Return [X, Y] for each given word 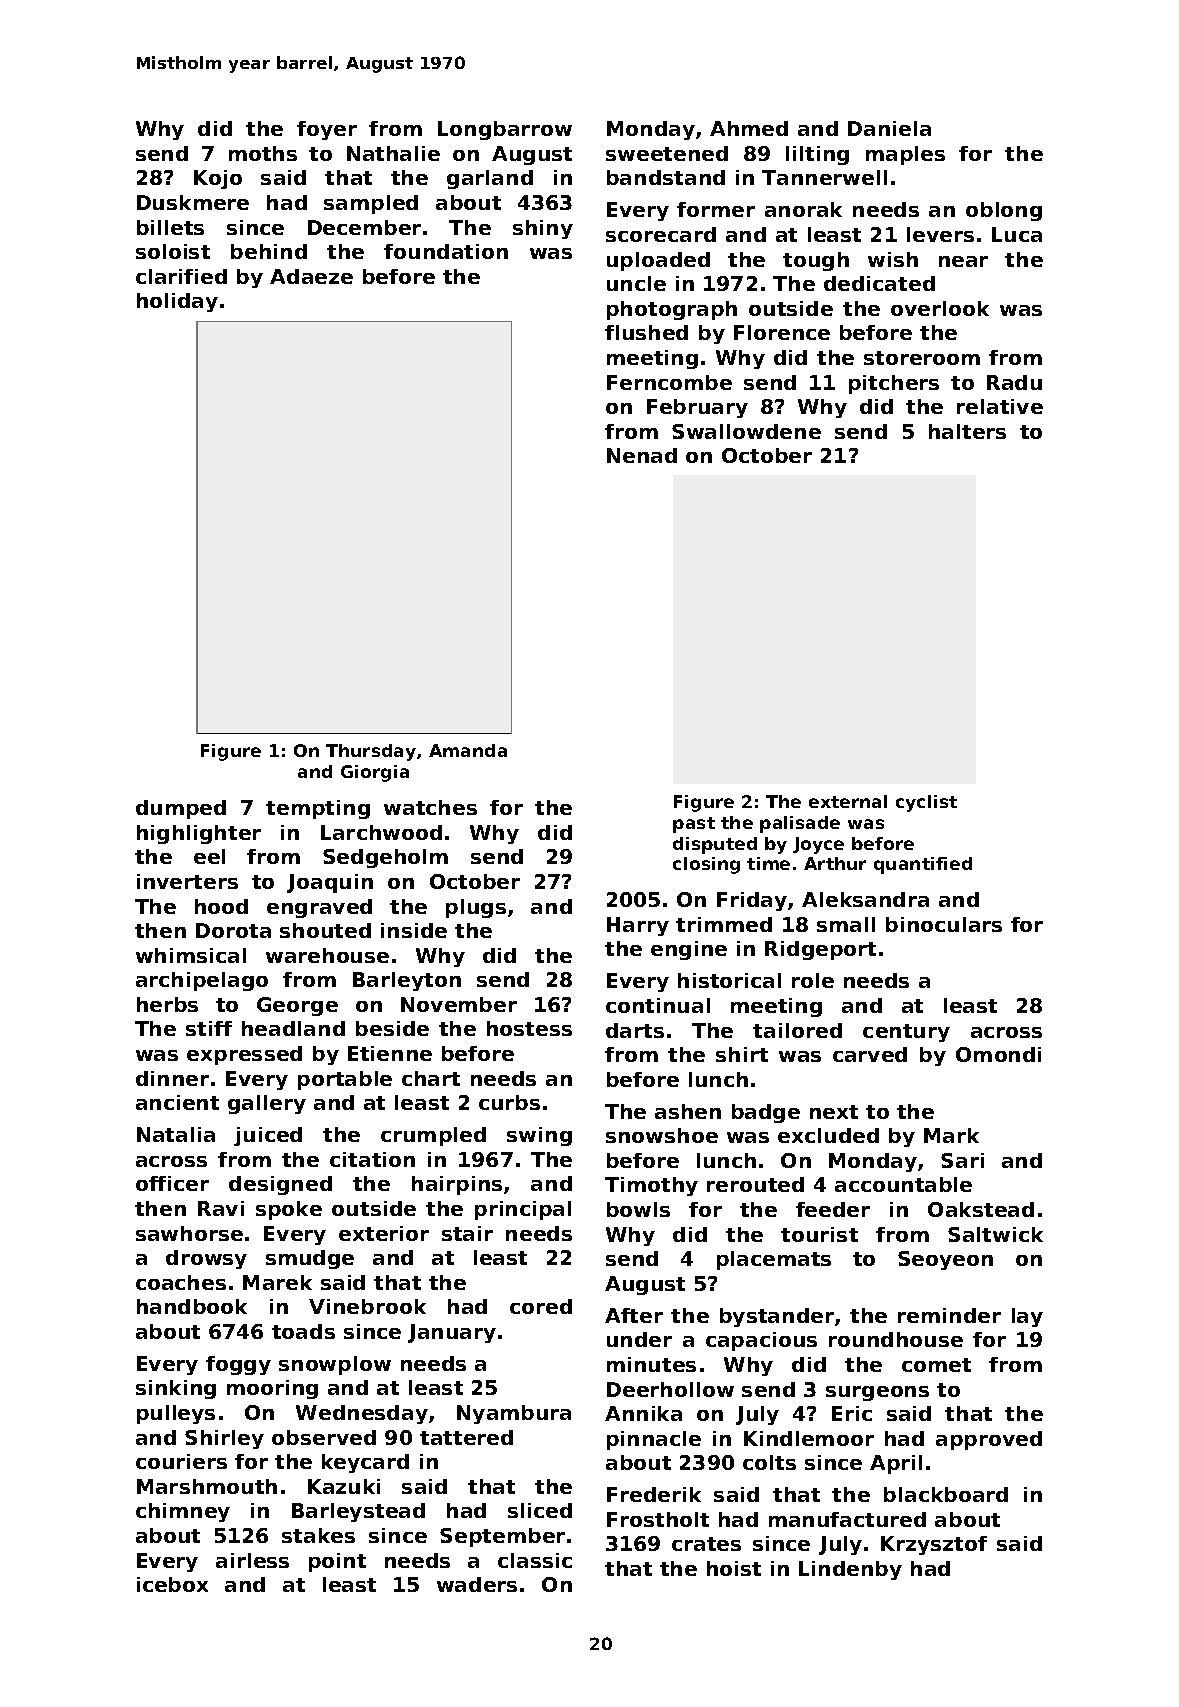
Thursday [371, 752]
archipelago [202, 981]
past [694, 825]
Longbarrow [505, 130]
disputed [715, 845]
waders [477, 1584]
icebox [172, 1584]
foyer [327, 130]
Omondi [998, 1054]
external [848, 801]
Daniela [889, 128]
